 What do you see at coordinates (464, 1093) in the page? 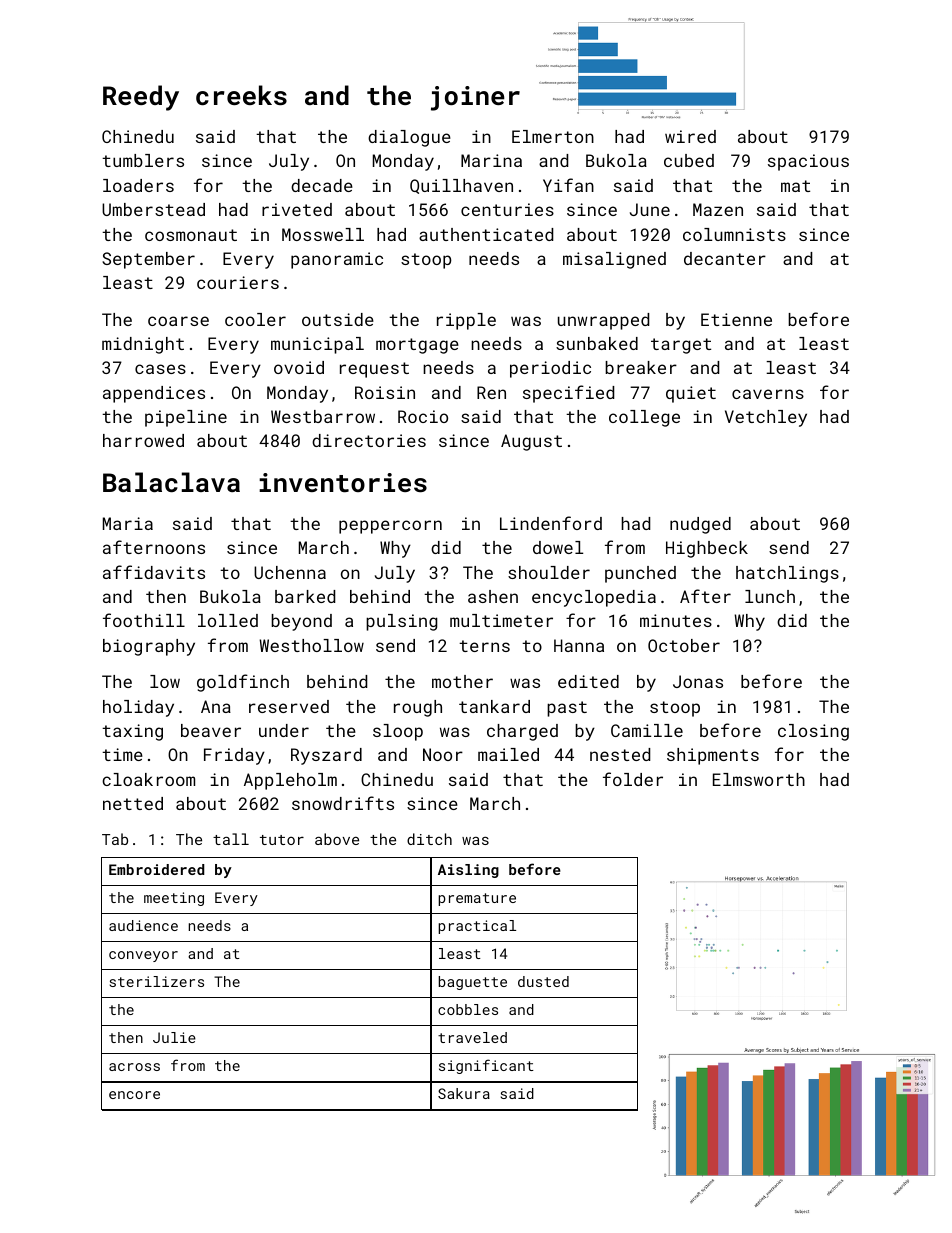
I see `Sakura` at bounding box center [464, 1093].
